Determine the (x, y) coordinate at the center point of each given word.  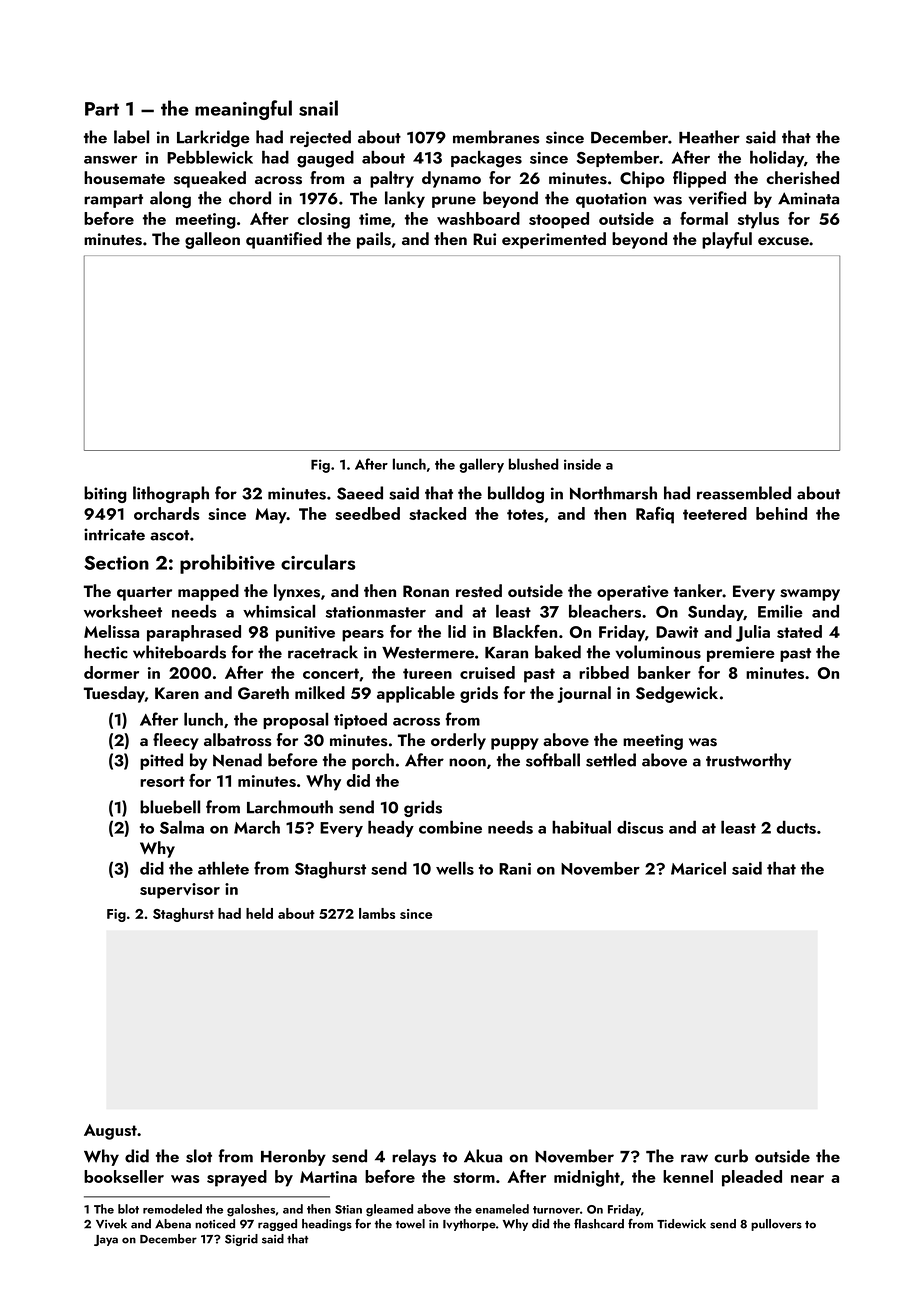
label (131, 137)
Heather (709, 137)
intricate (114, 534)
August (110, 1132)
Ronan (426, 591)
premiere (741, 654)
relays (414, 1157)
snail (318, 108)
